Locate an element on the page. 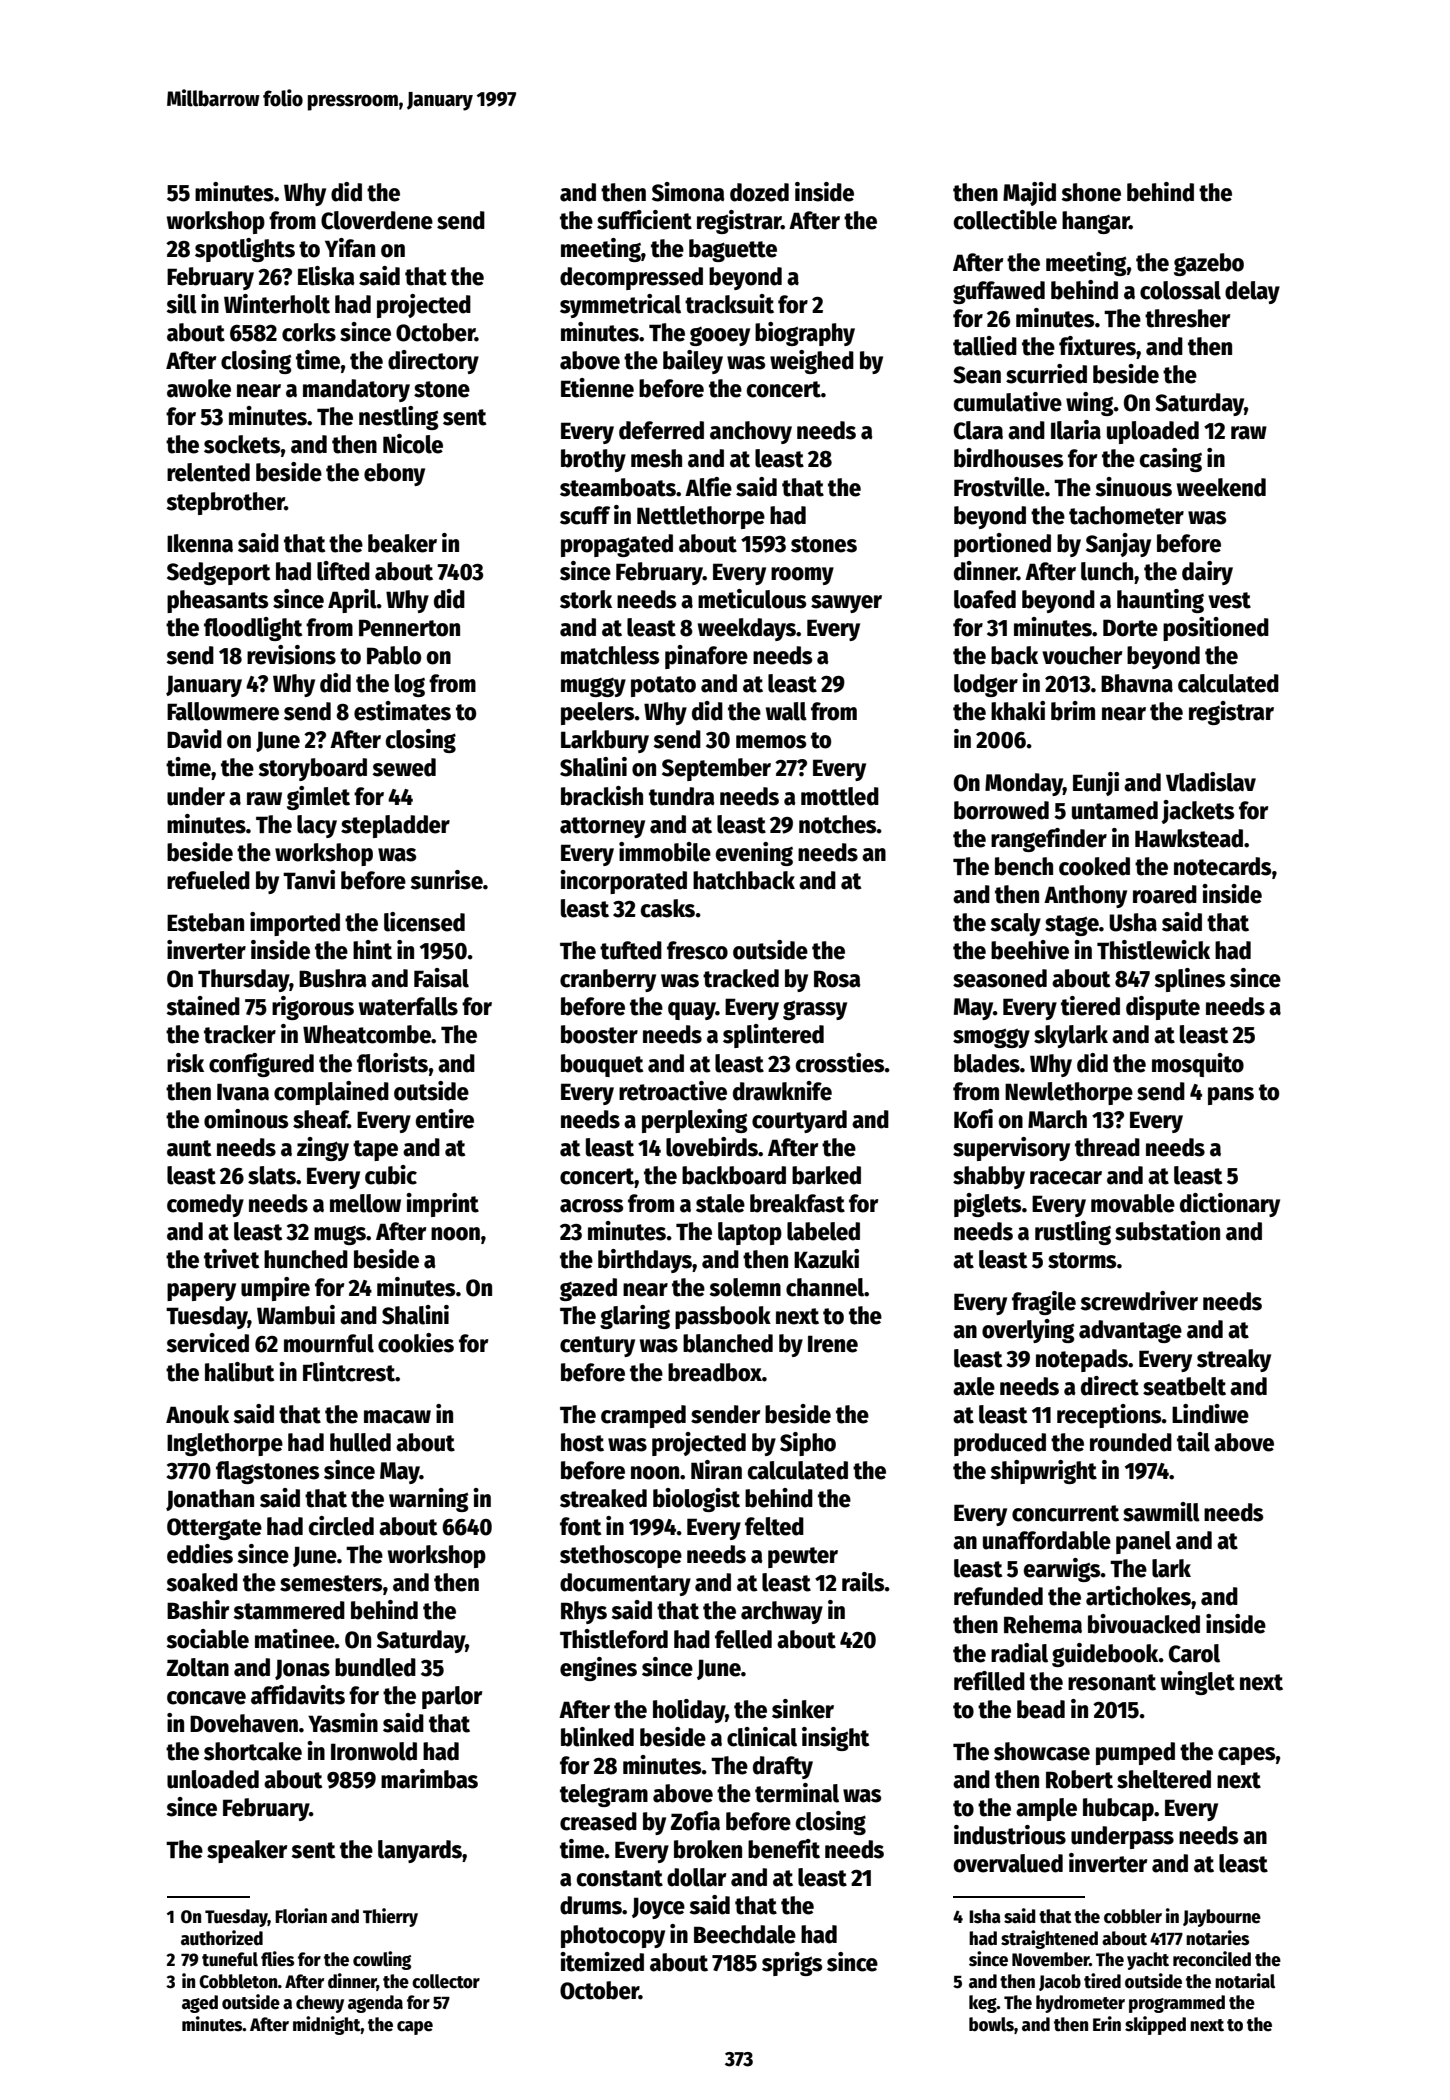 The width and height of the page is (1450, 2100). Nettlethorpe is located at coordinates (701, 517).
